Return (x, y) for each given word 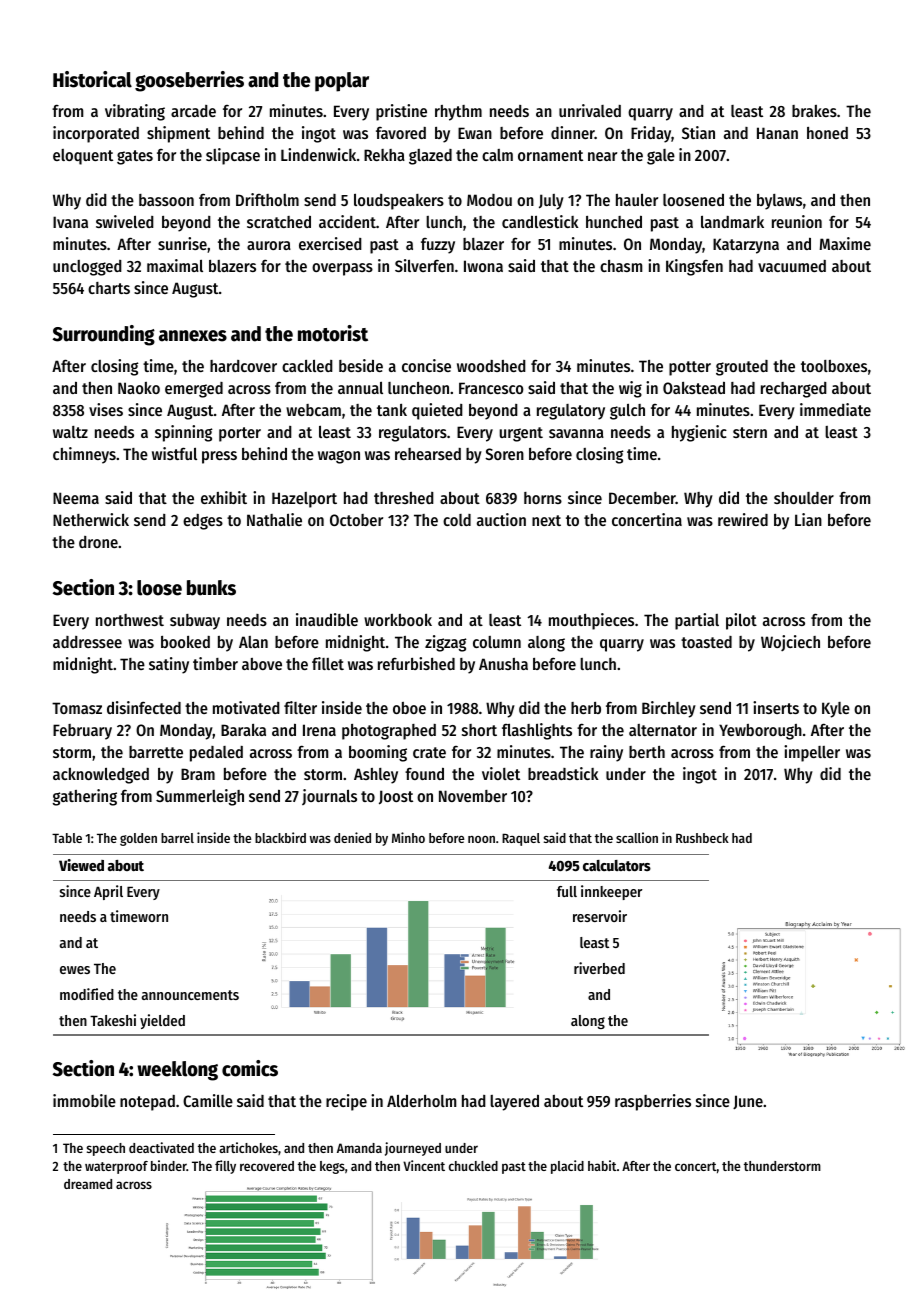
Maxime (845, 243)
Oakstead (694, 388)
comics (250, 1068)
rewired (743, 519)
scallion (637, 837)
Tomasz (77, 708)
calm (497, 155)
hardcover (243, 366)
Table (67, 838)
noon (481, 839)
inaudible (327, 619)
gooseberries (189, 81)
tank (392, 410)
